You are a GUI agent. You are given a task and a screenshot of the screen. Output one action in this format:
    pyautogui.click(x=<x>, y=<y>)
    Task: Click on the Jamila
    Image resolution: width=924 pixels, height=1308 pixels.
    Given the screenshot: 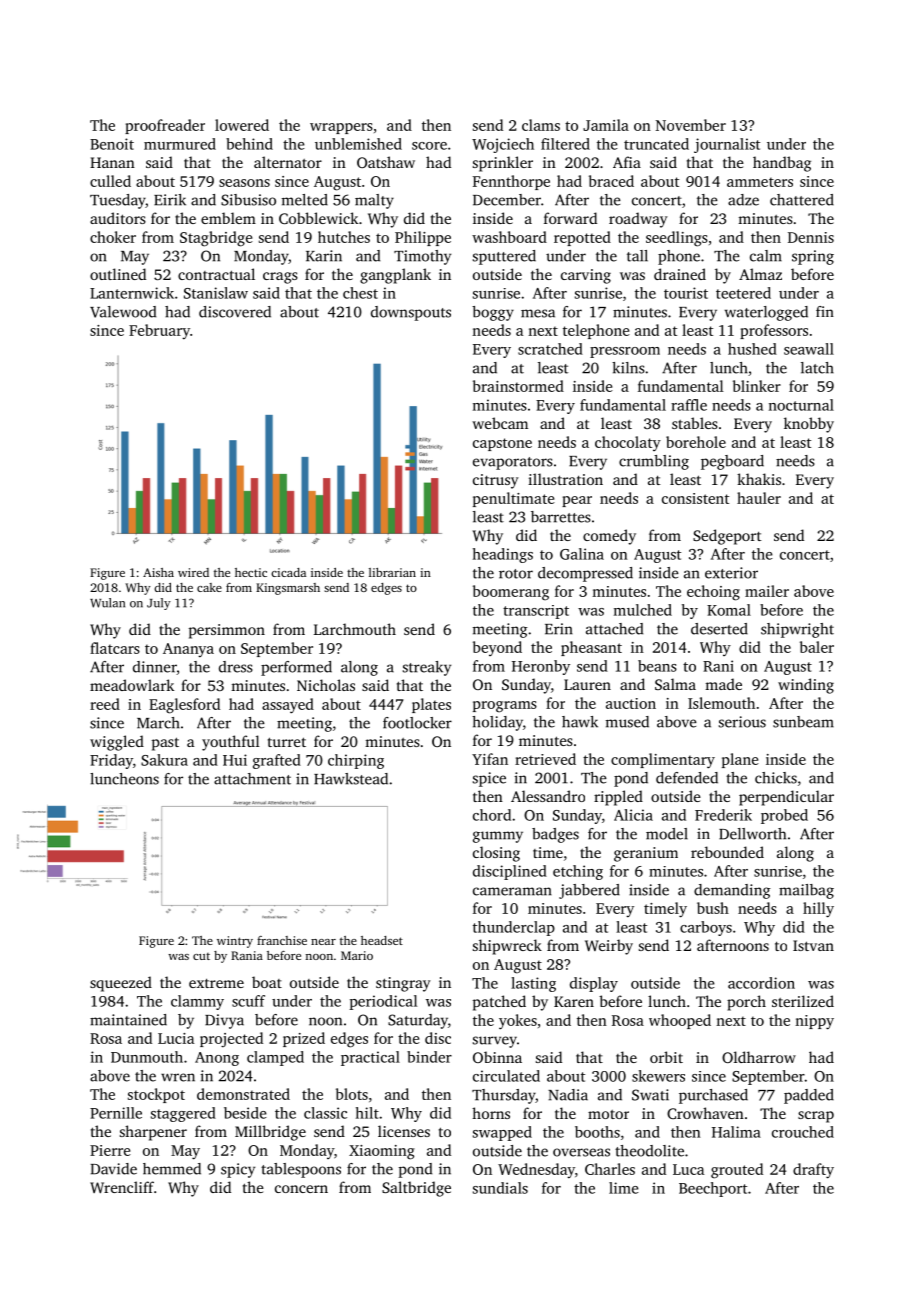 What is the action you would take?
    pyautogui.click(x=606, y=125)
